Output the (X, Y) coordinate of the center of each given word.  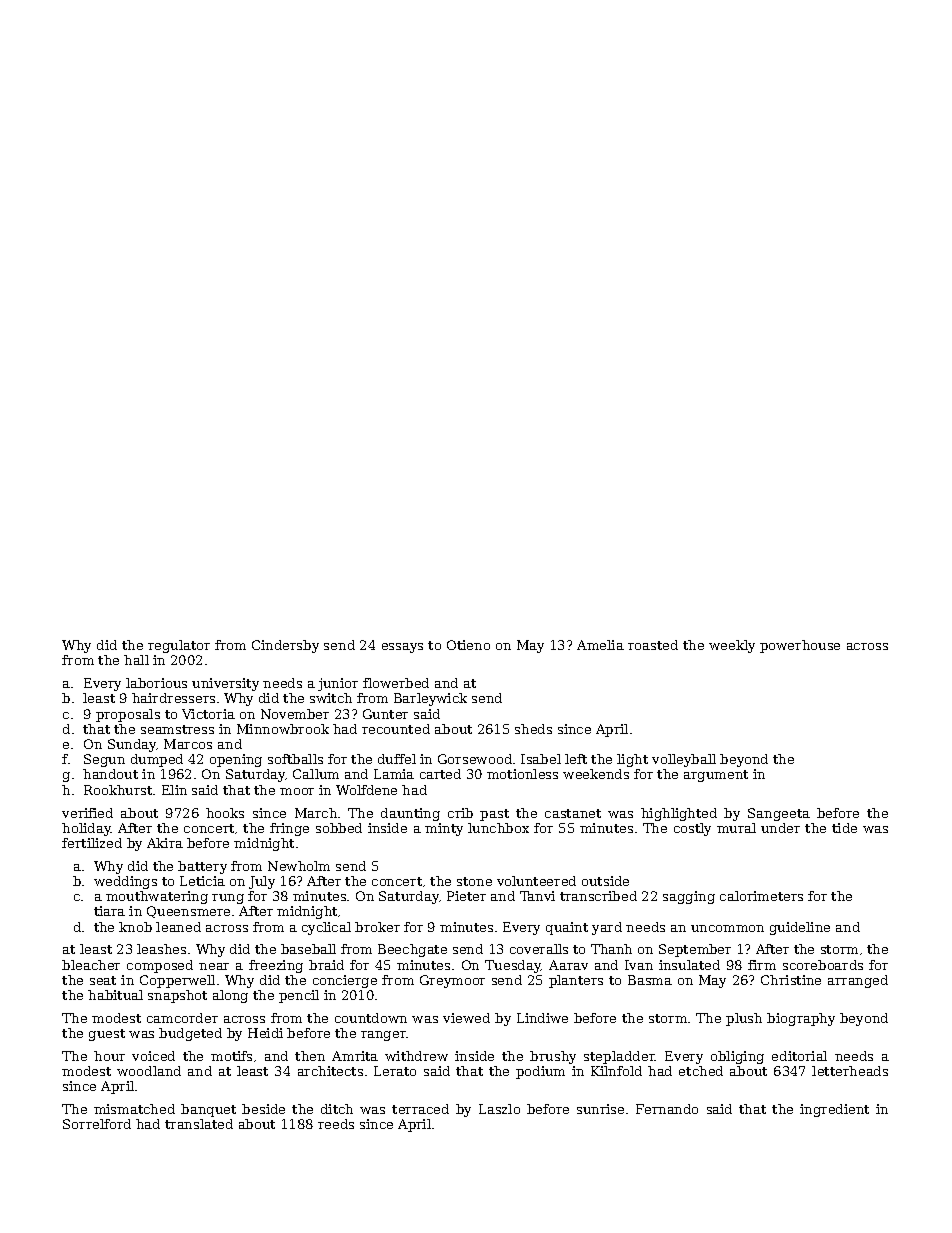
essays (402, 648)
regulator (179, 646)
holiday (86, 829)
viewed (466, 1018)
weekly (732, 646)
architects (330, 1071)
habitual (115, 995)
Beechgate (412, 950)
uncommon (727, 928)
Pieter (466, 896)
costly (692, 829)
